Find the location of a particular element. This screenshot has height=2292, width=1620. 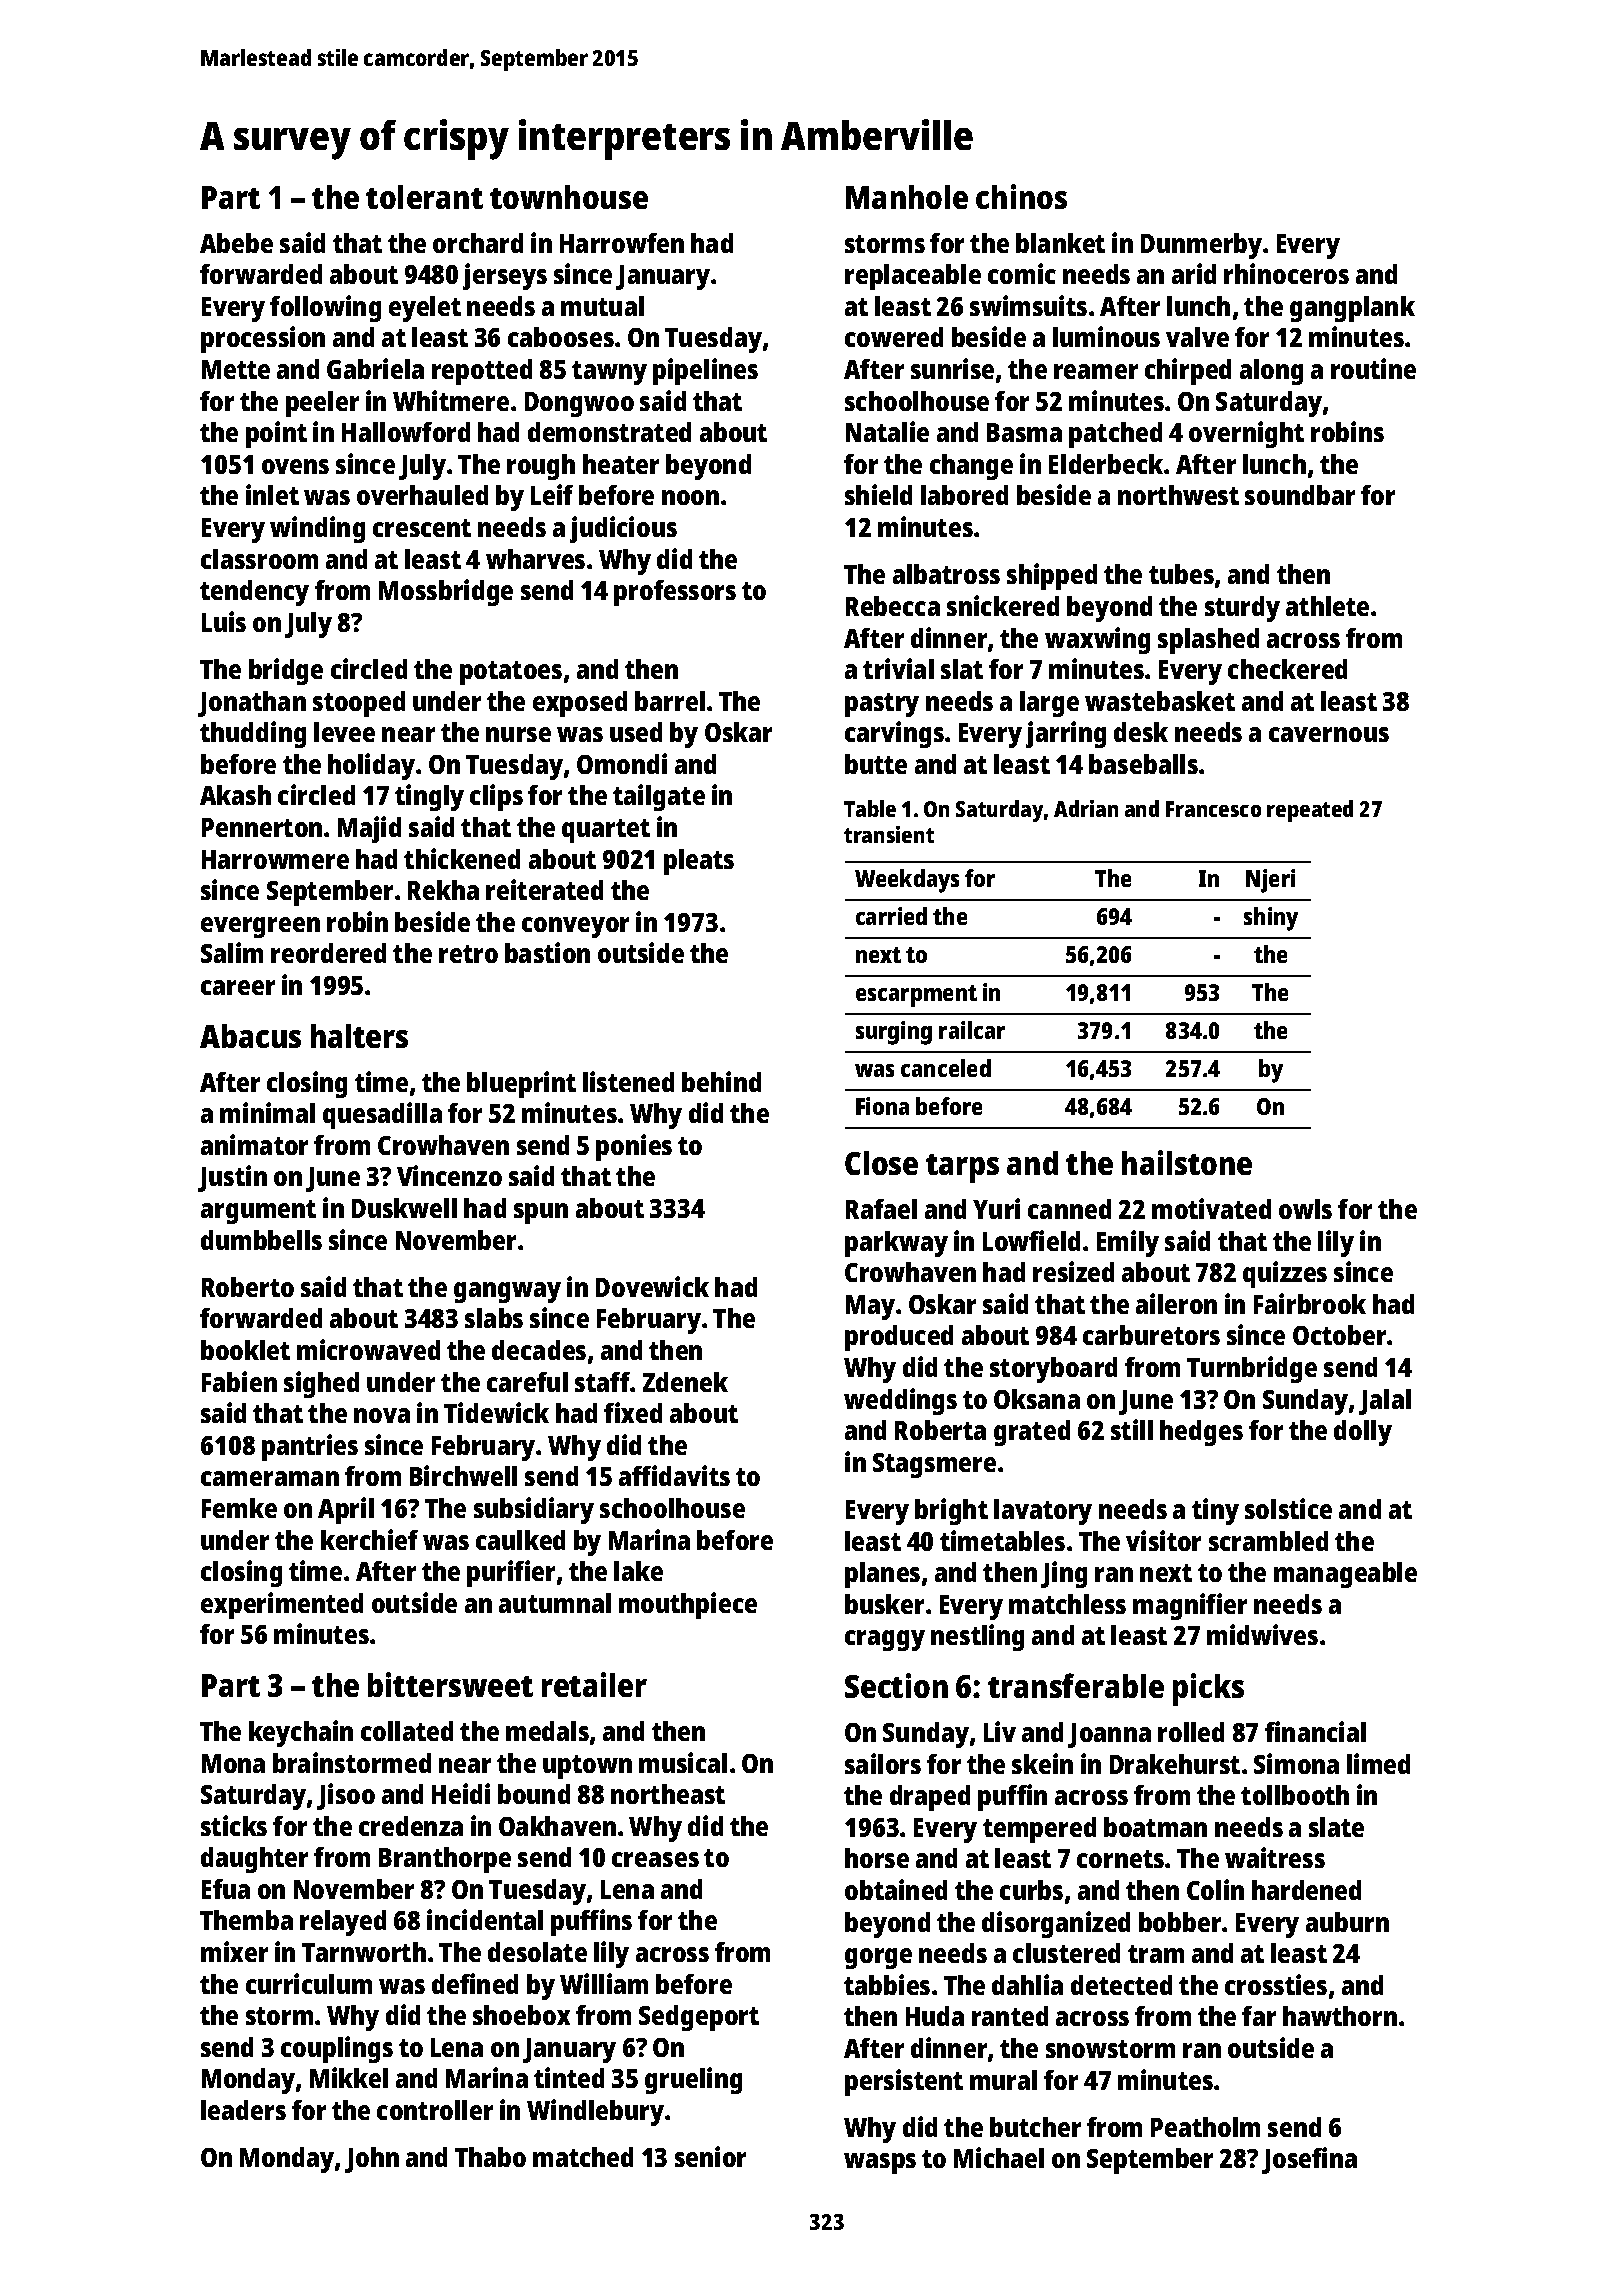

jerseys is located at coordinates (505, 276).
